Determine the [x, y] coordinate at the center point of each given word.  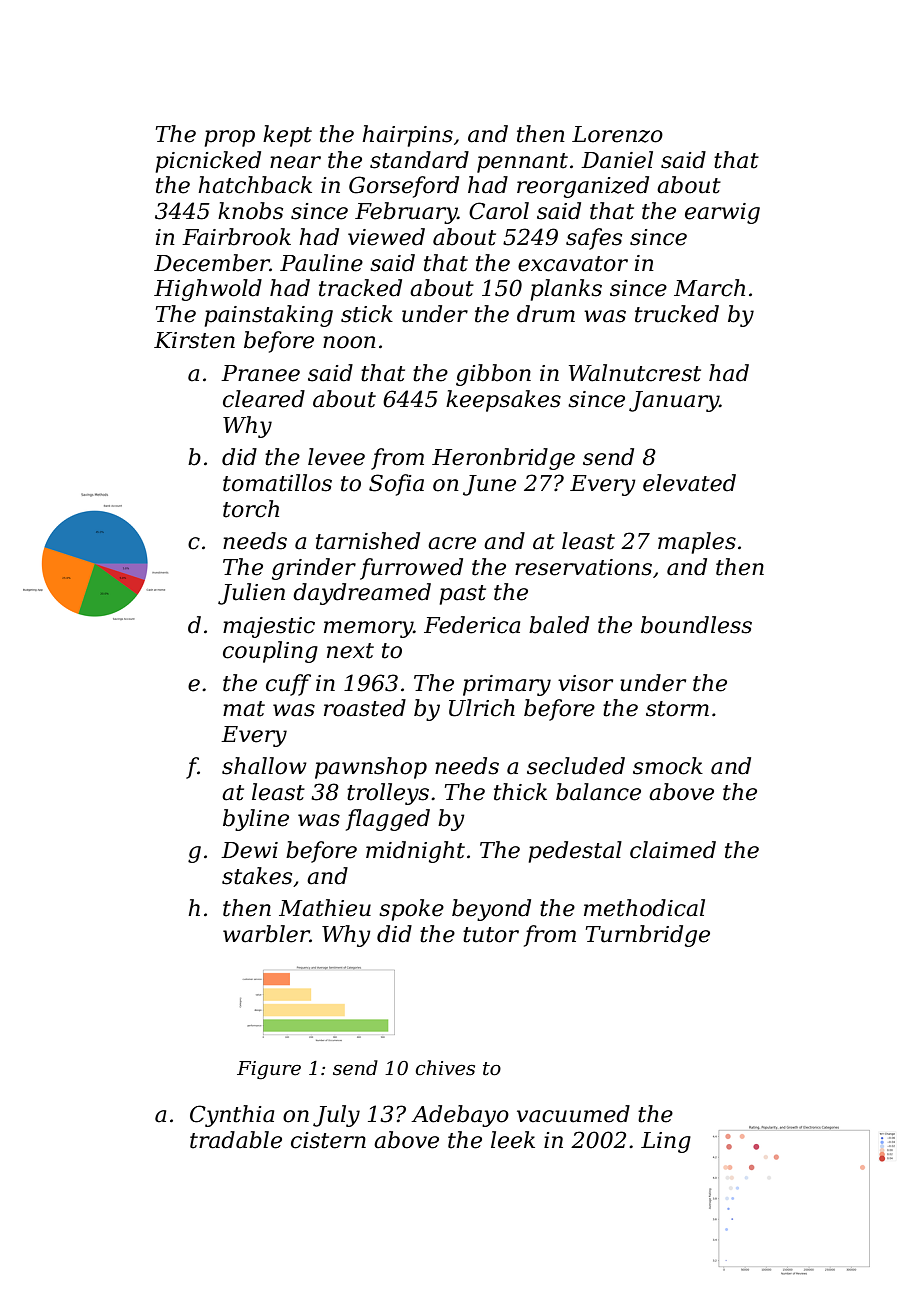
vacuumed [573, 1114]
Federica [472, 625]
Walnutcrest [635, 373]
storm [677, 709]
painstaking [268, 316]
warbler [266, 934]
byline [256, 820]
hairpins [407, 136]
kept [287, 136]
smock [668, 766]
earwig [722, 213]
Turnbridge [648, 936]
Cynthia [232, 1116]
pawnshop [371, 768]
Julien [251, 594]
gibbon [493, 375]
